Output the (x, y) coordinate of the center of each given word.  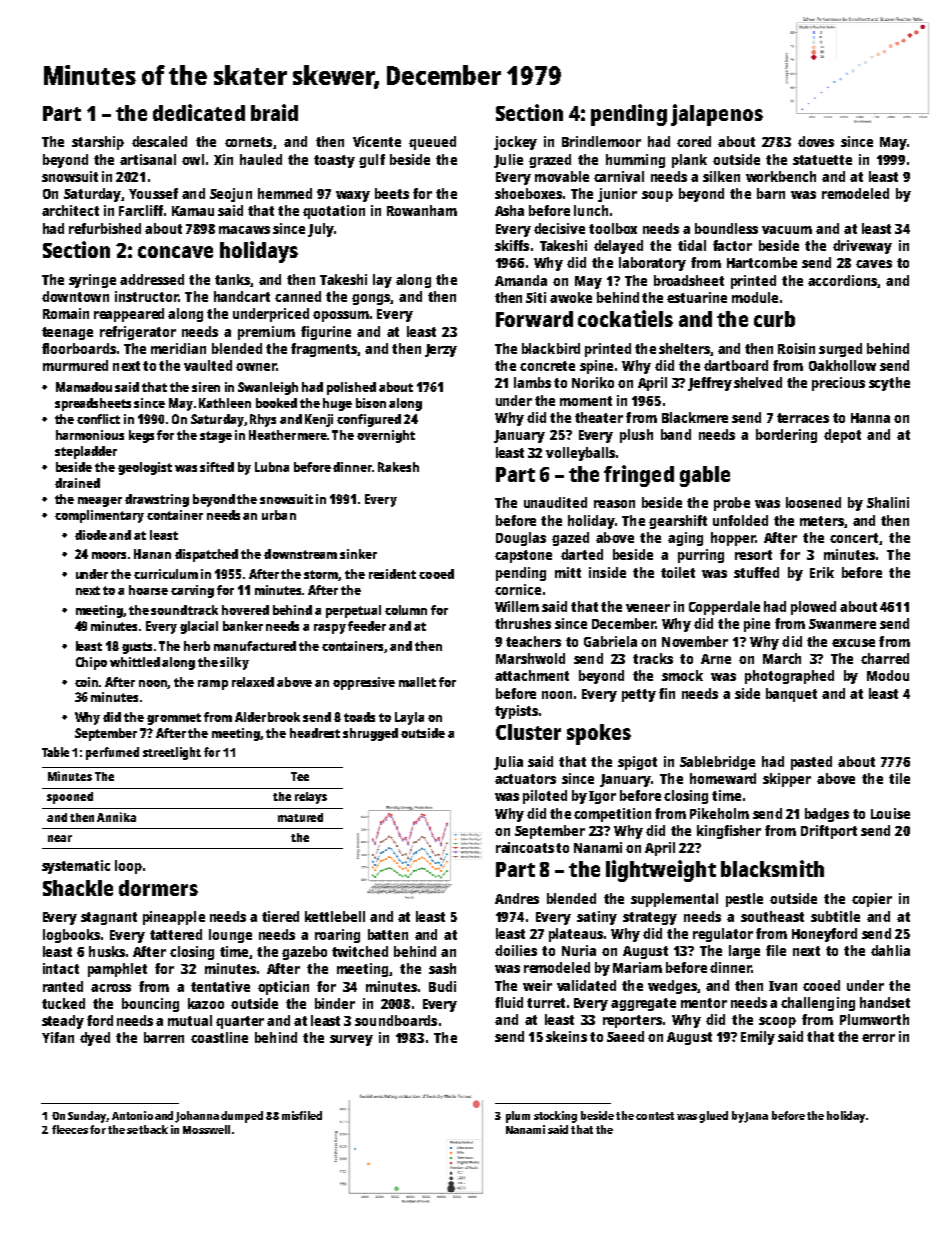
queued (432, 143)
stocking (555, 1117)
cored (694, 141)
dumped (242, 1117)
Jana (756, 1117)
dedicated (199, 112)
